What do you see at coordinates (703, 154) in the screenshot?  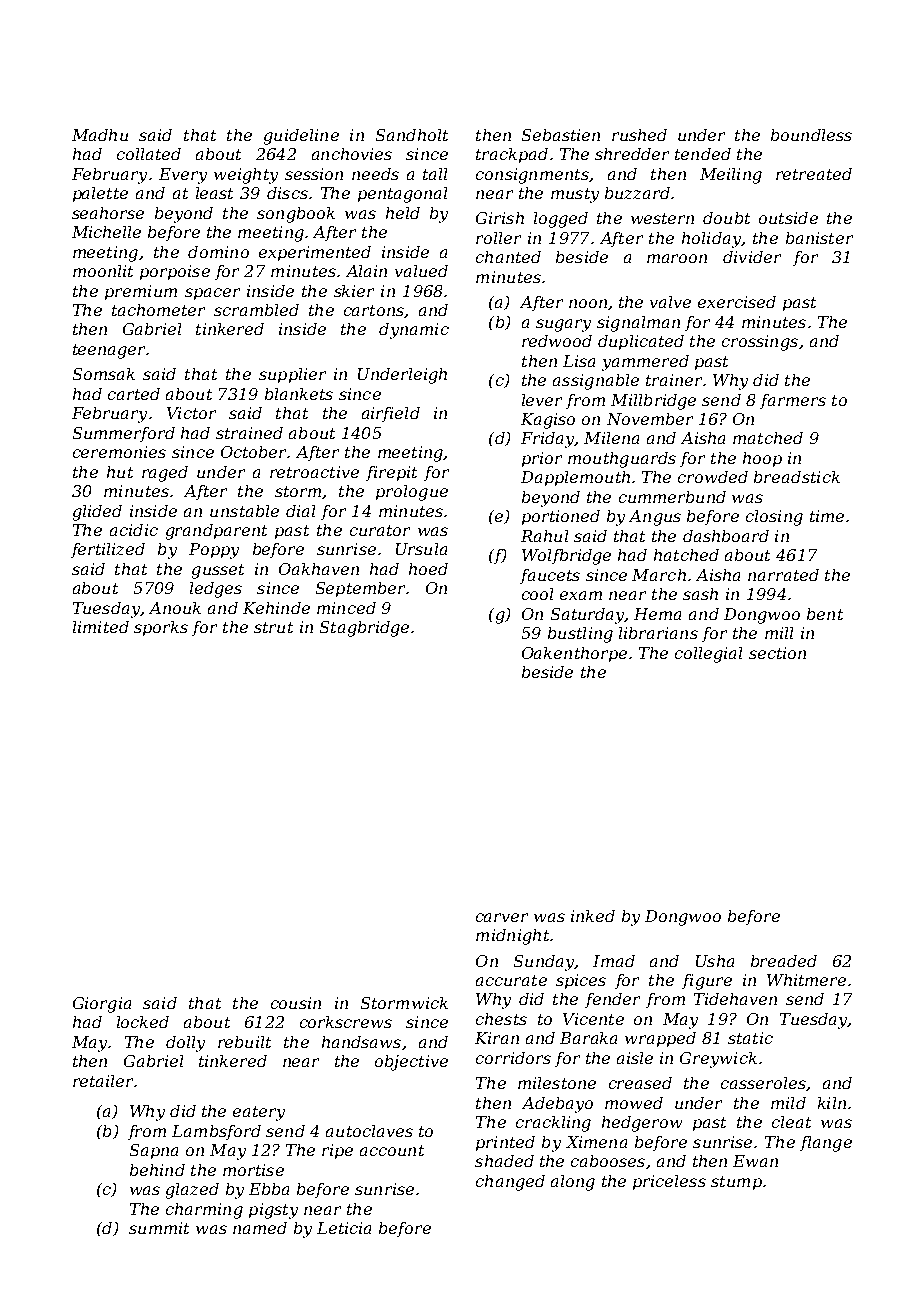 I see `tended` at bounding box center [703, 154].
